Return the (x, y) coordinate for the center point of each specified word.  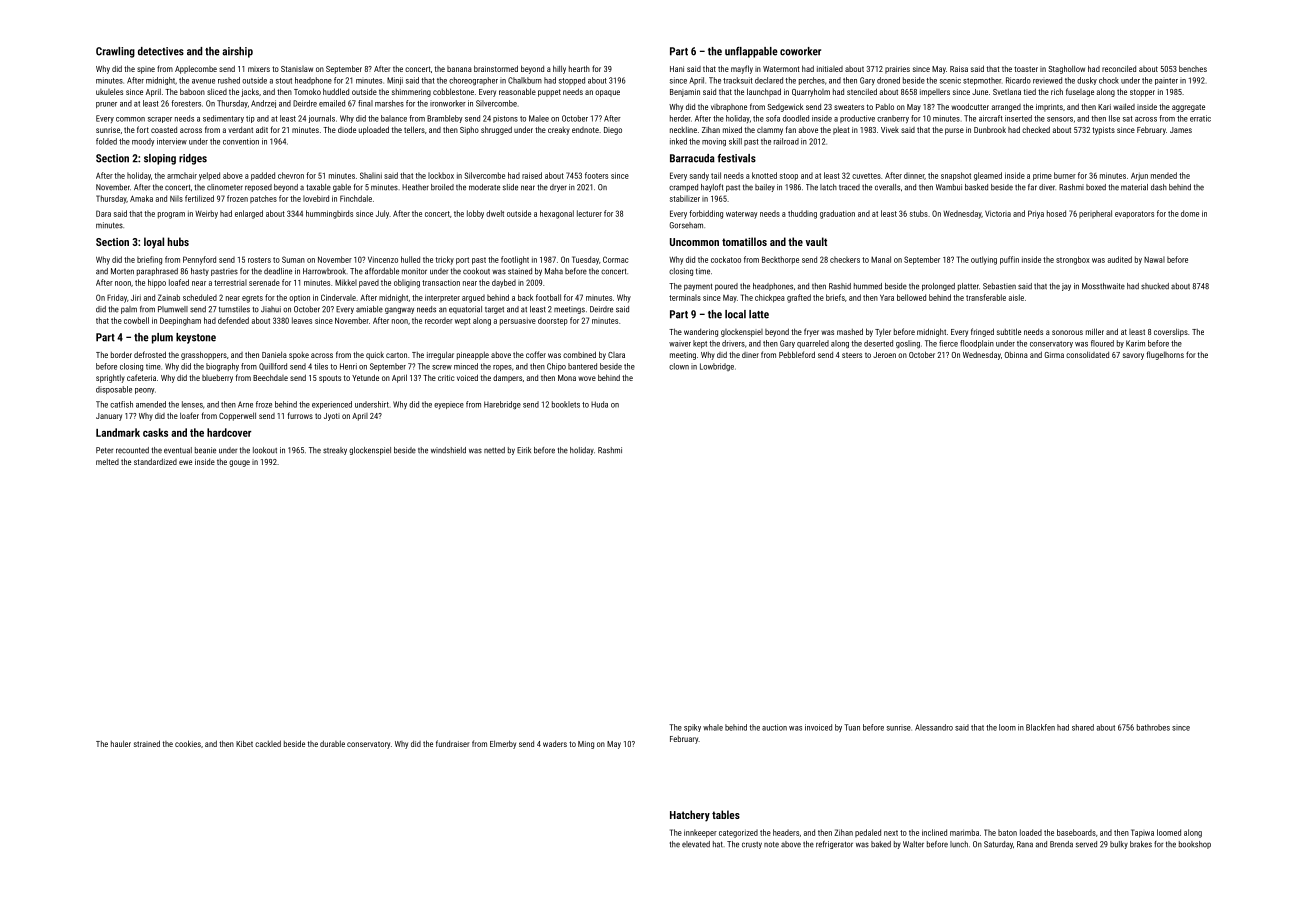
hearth (579, 68)
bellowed (911, 297)
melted (107, 462)
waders (555, 744)
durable (332, 743)
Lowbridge (717, 367)
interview (172, 141)
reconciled (1119, 68)
